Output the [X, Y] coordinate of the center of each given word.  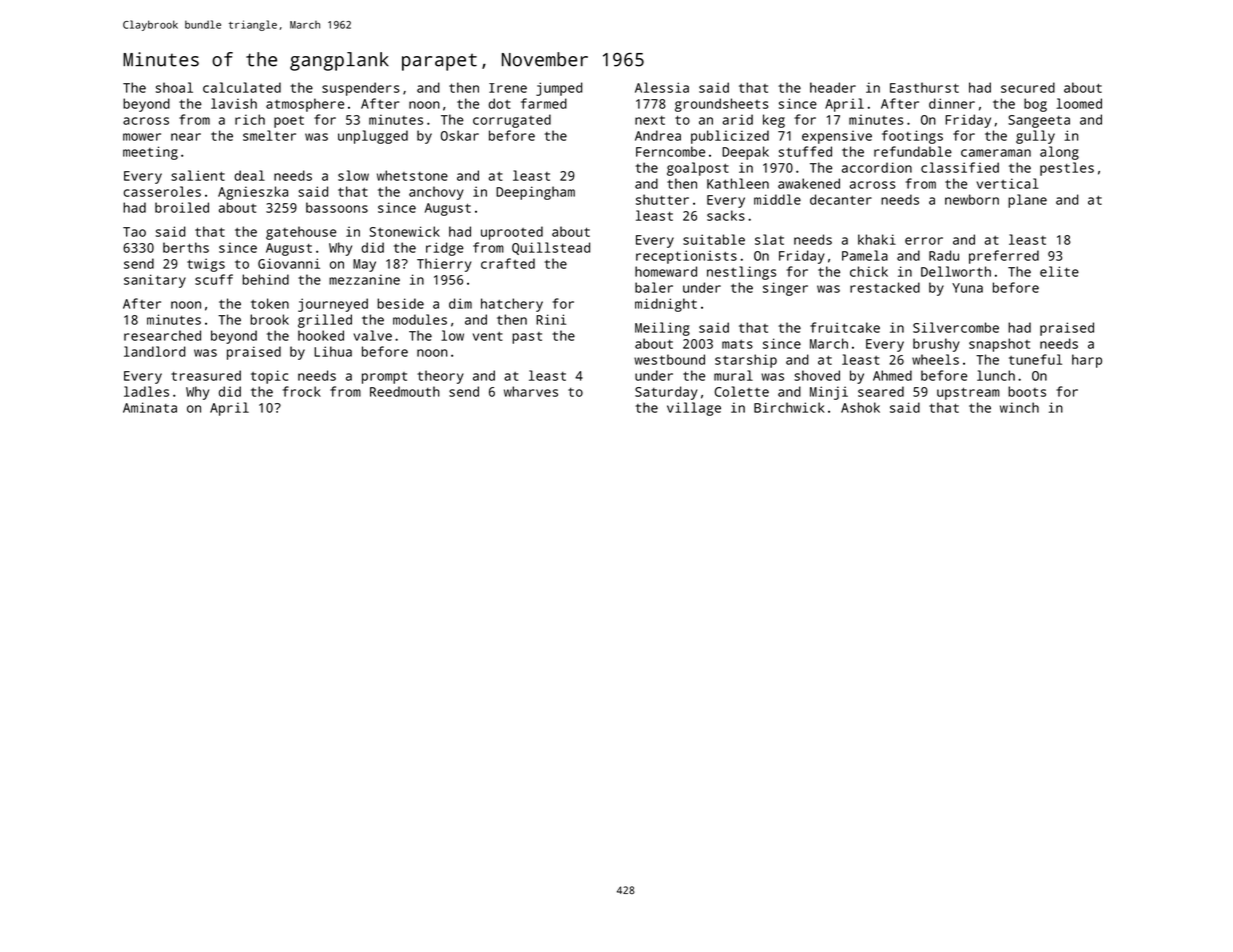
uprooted [512, 233]
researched [162, 335]
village [694, 409]
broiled [182, 207]
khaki [877, 239]
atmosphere [305, 105]
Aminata [150, 407]
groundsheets [721, 105]
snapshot [999, 345]
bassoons [337, 207]
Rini [551, 319]
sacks [726, 215]
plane [1027, 201]
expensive [837, 137]
